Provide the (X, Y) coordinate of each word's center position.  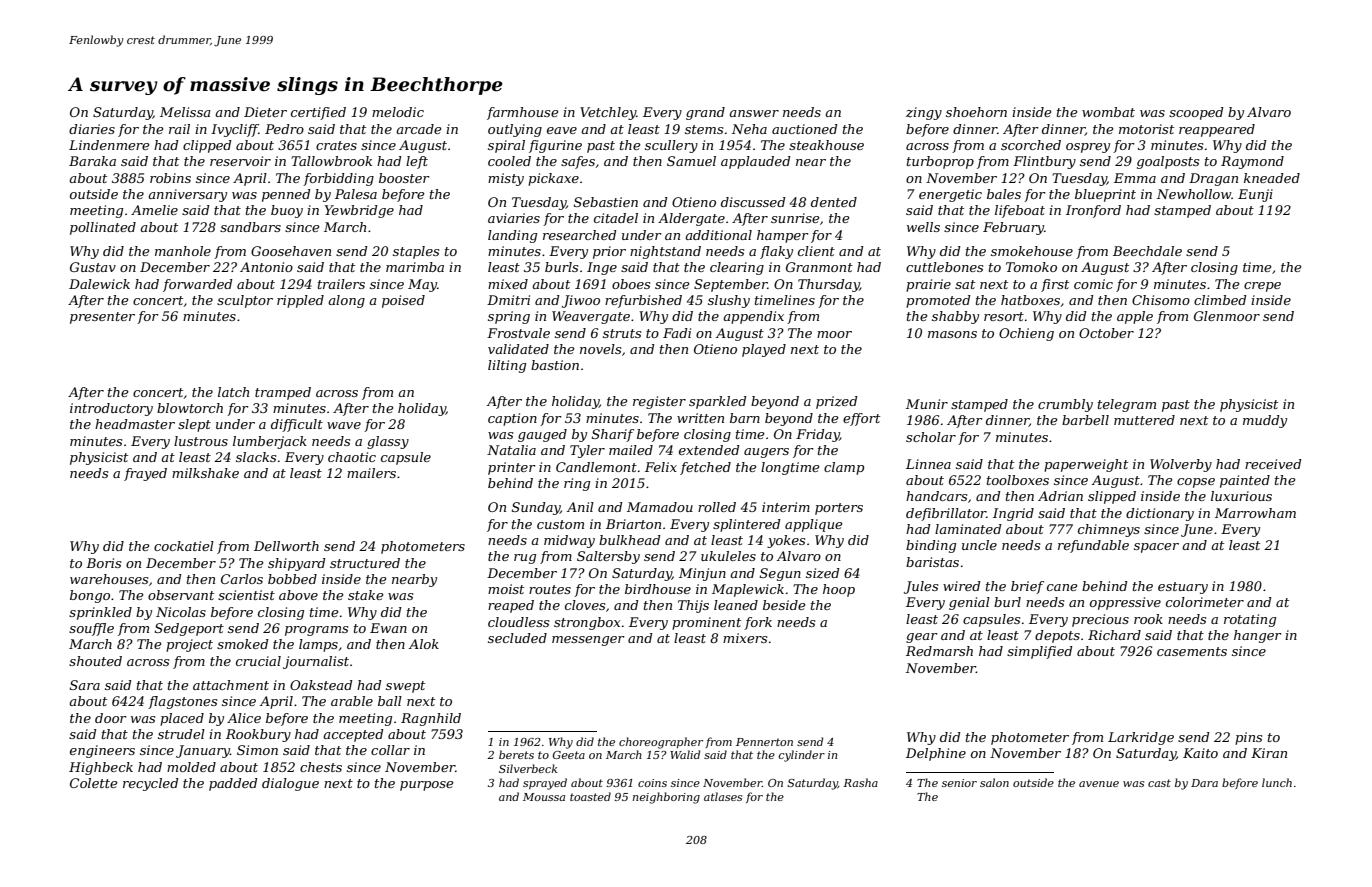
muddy (1265, 421)
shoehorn (976, 112)
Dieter (265, 112)
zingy (924, 113)
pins (1248, 738)
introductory (111, 409)
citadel (616, 218)
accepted (353, 735)
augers (766, 453)
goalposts (1168, 162)
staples (416, 252)
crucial (258, 661)
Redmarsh (939, 651)
